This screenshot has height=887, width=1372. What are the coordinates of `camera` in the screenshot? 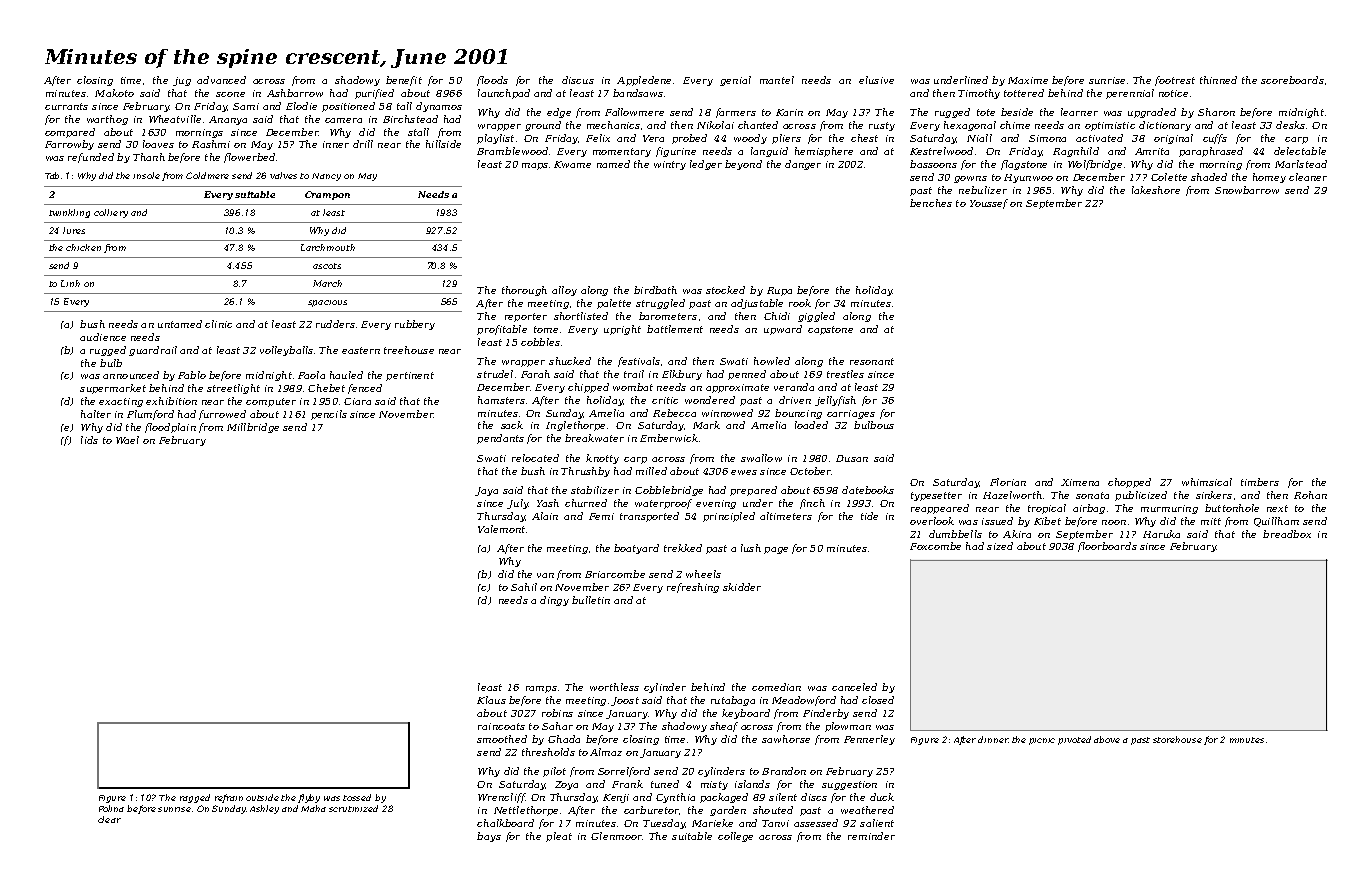 It's located at (343, 120).
